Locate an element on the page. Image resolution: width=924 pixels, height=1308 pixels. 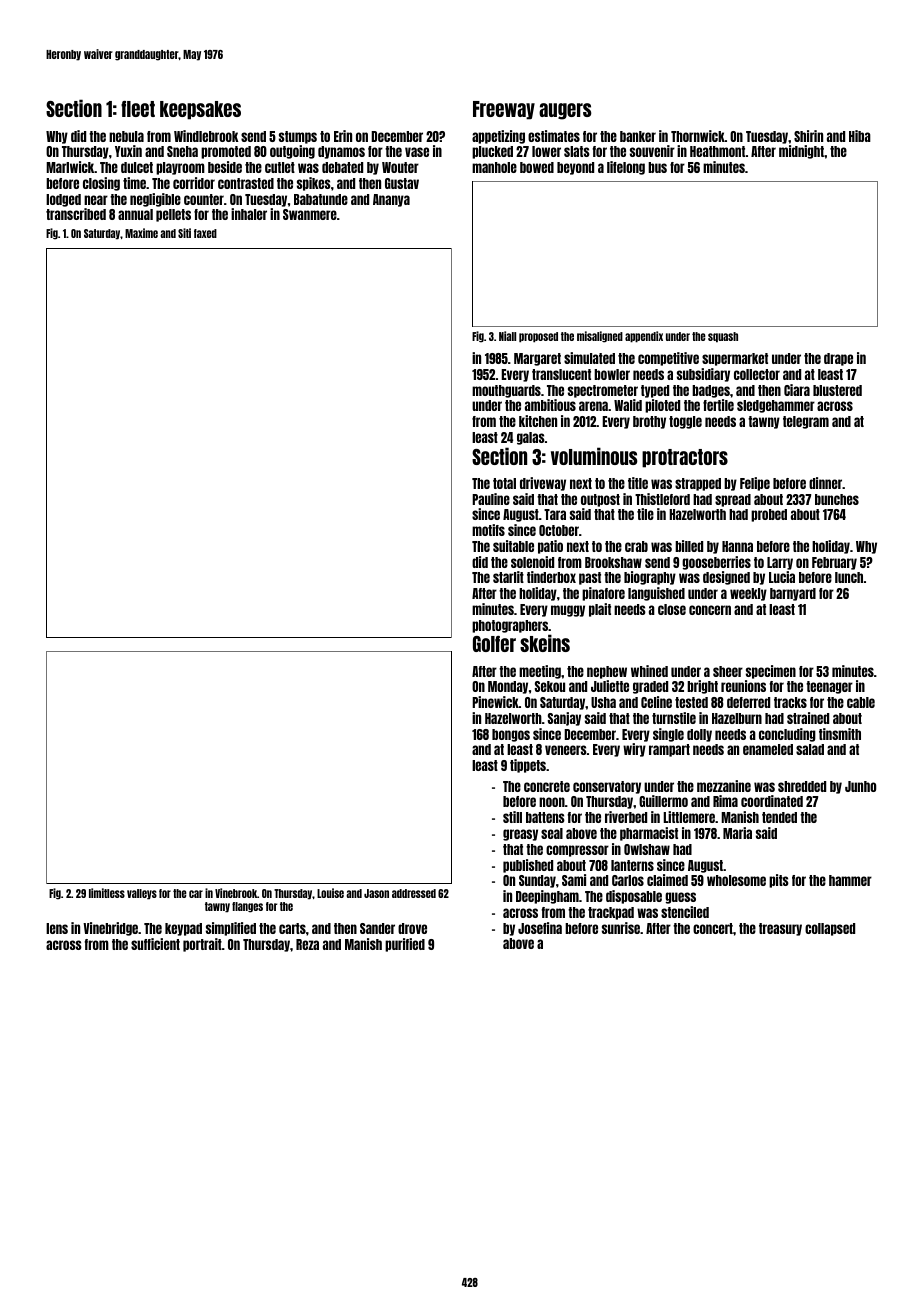
still is located at coordinates (512, 817).
